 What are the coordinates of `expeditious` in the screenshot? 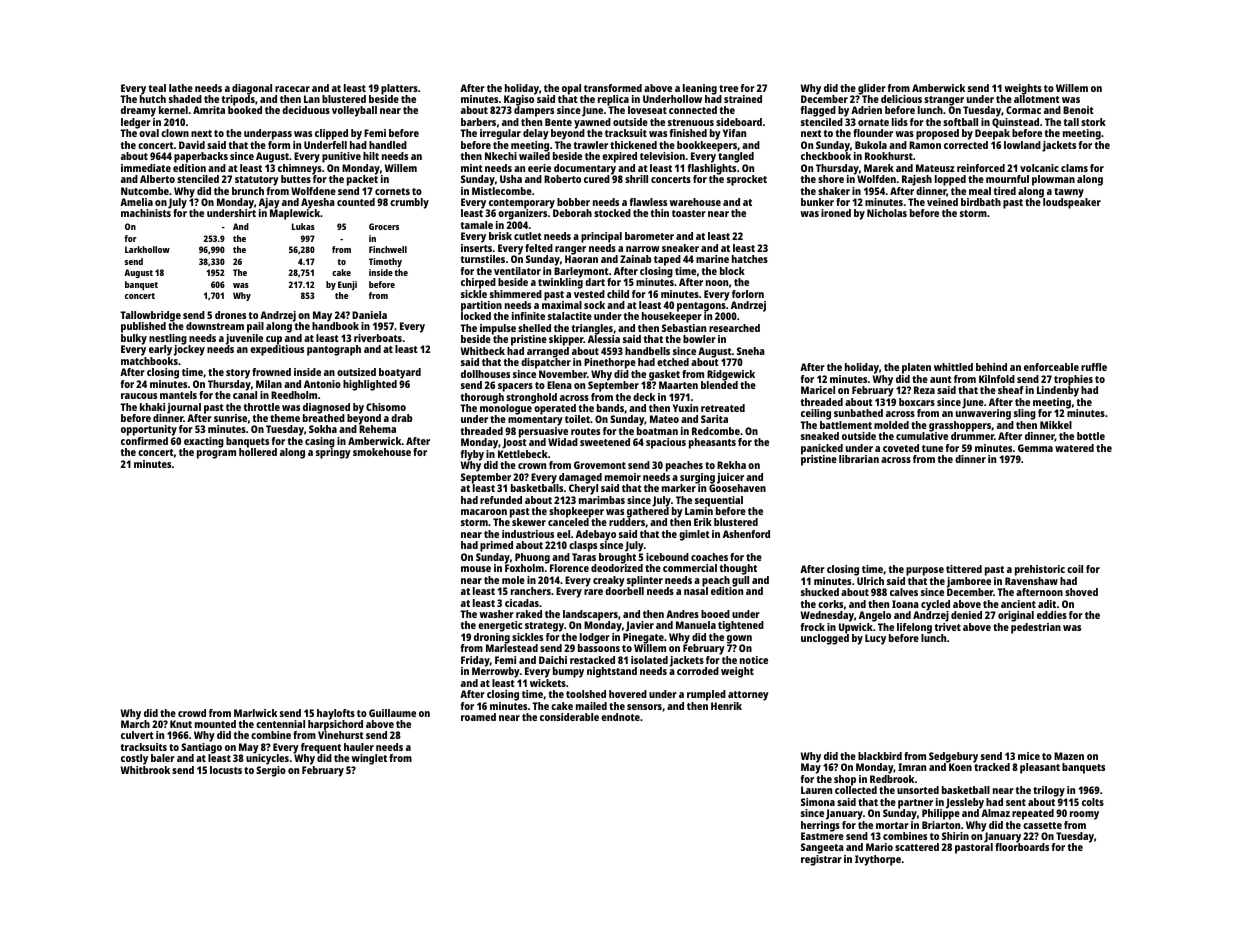 It's located at (277, 350).
